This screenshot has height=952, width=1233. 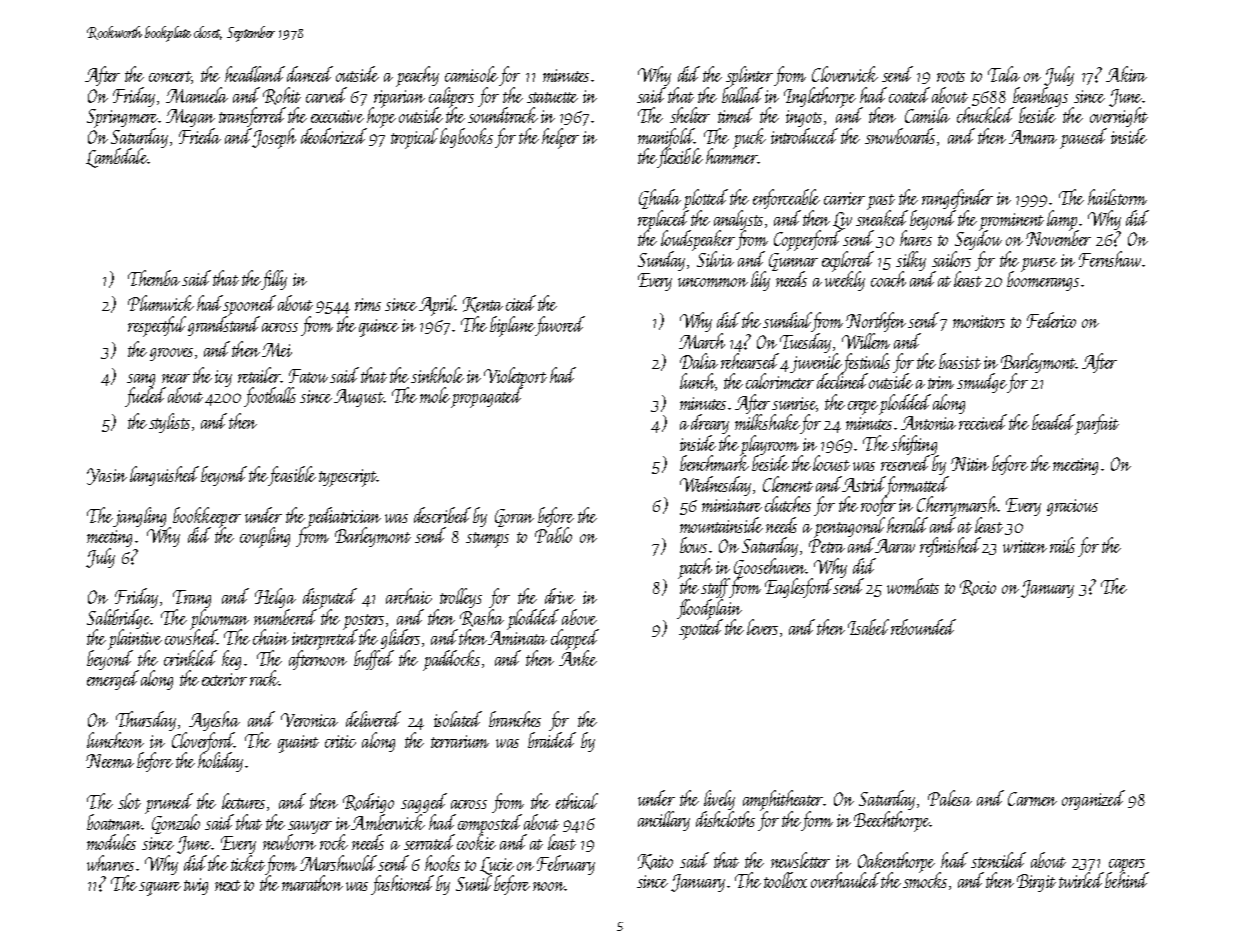 What do you see at coordinates (907, 525) in the screenshot?
I see `herald` at bounding box center [907, 525].
